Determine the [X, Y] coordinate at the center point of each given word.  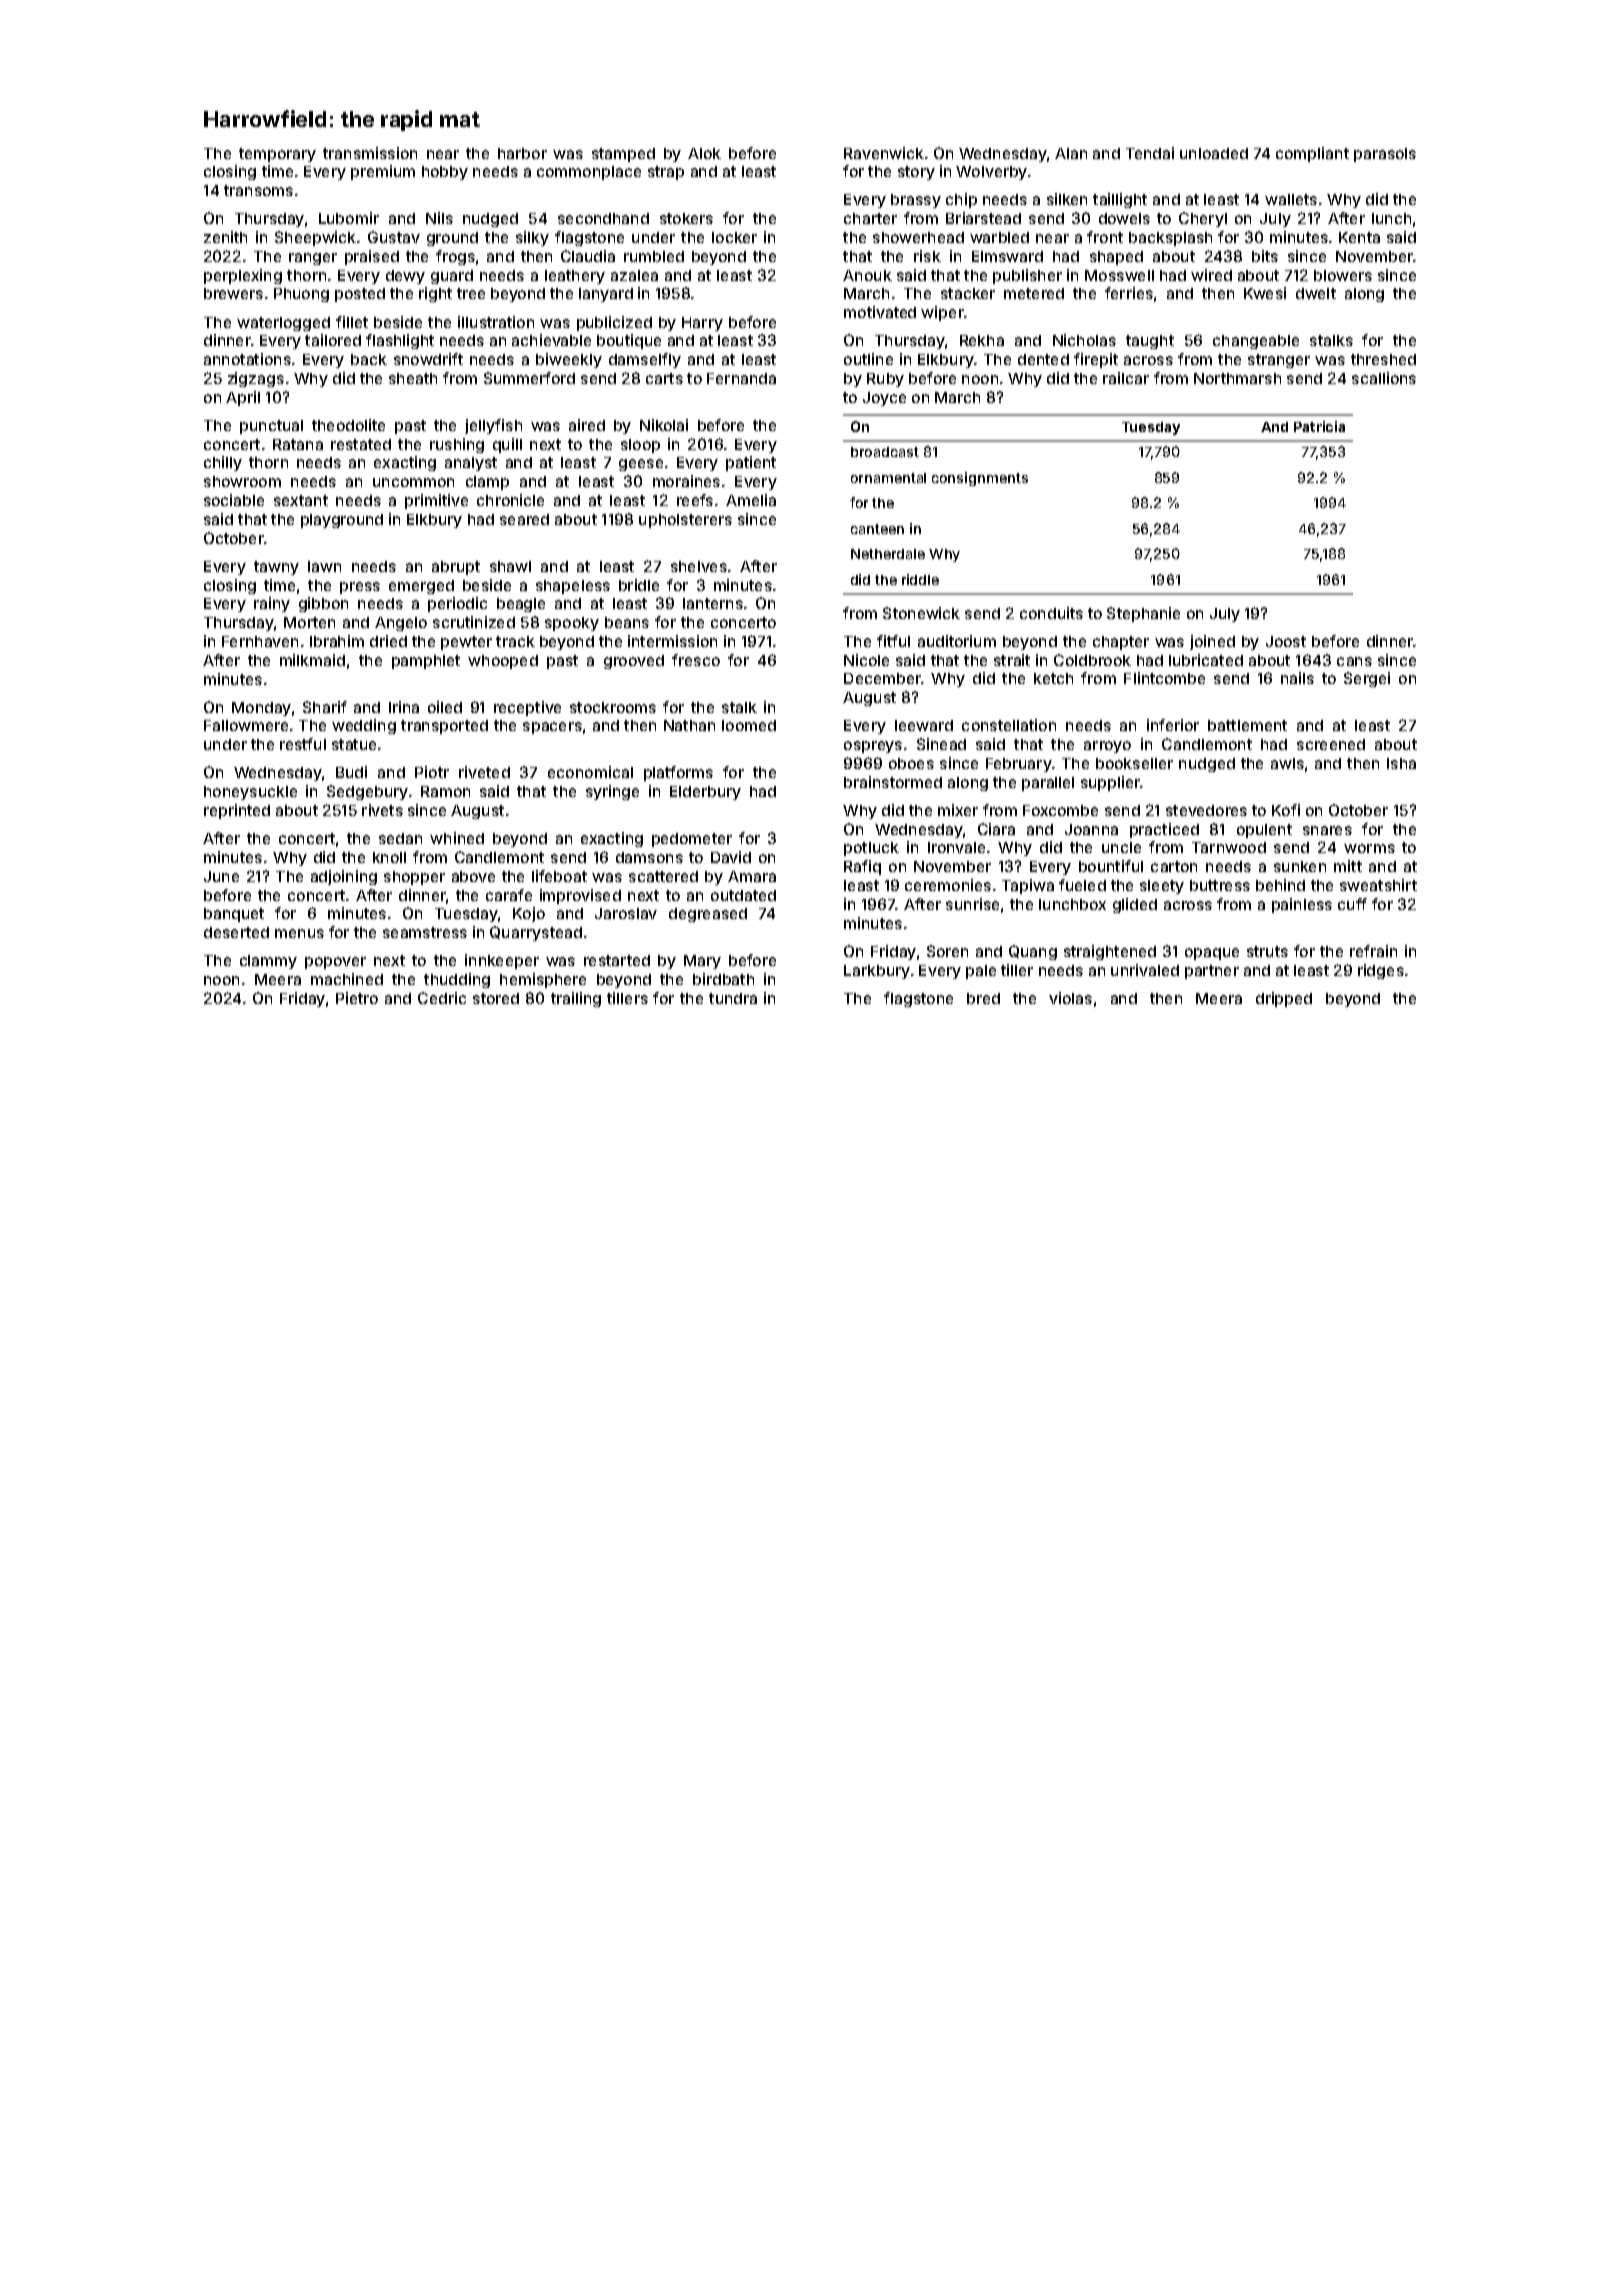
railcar [1126, 378]
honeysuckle [250, 793]
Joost [1286, 641]
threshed [1383, 359]
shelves [699, 566]
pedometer [692, 840]
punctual [271, 427]
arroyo [1107, 747]
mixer [958, 810]
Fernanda [741, 378]
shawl [510, 566]
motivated [880, 312]
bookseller [1134, 763]
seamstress [425, 932]
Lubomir [349, 218]
